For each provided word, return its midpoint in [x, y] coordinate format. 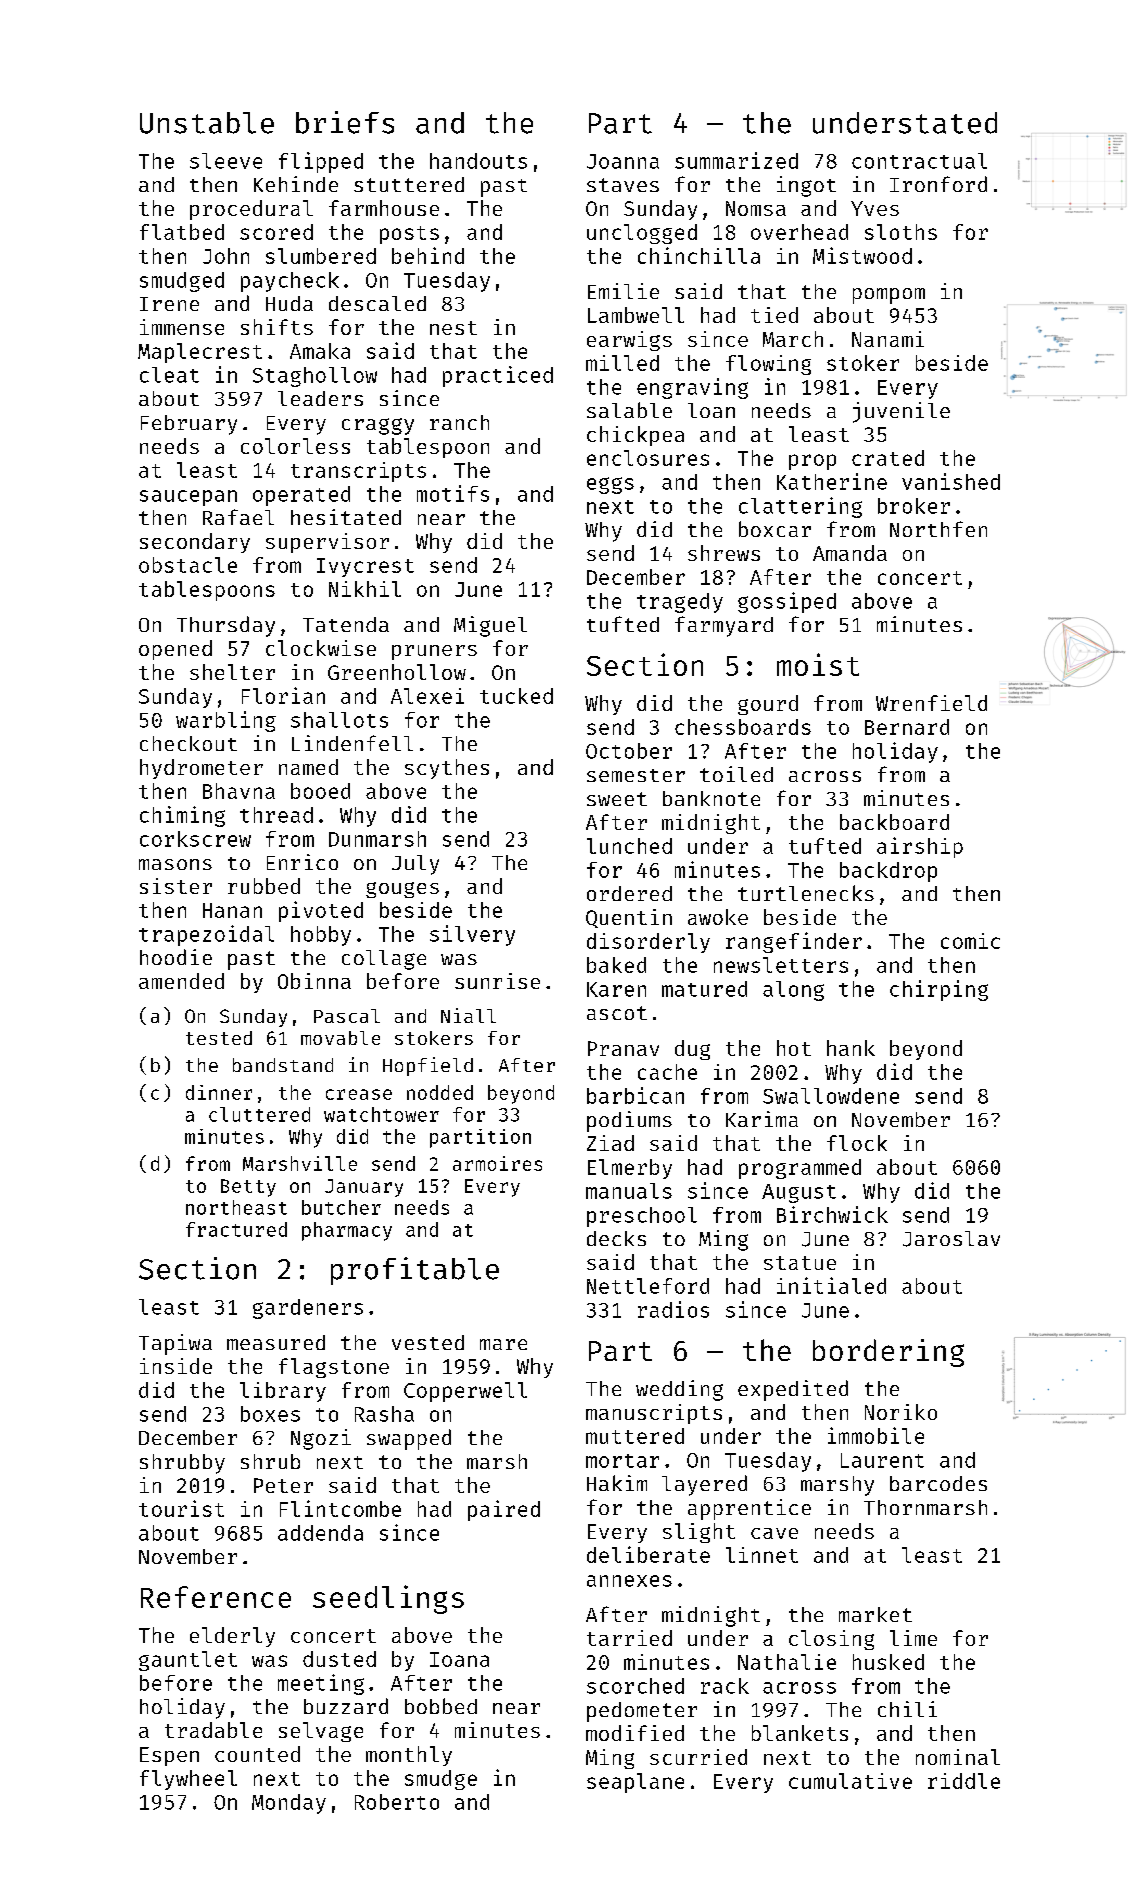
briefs [345, 122]
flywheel [188, 1780]
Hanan [232, 910]
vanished [951, 481]
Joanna [623, 161]
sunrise [497, 981]
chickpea [635, 436]
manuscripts [654, 1414]
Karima [762, 1119]
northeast [236, 1207]
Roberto [397, 1802]
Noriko [901, 1412]
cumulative [850, 1781]
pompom [889, 296]
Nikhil [365, 589]
